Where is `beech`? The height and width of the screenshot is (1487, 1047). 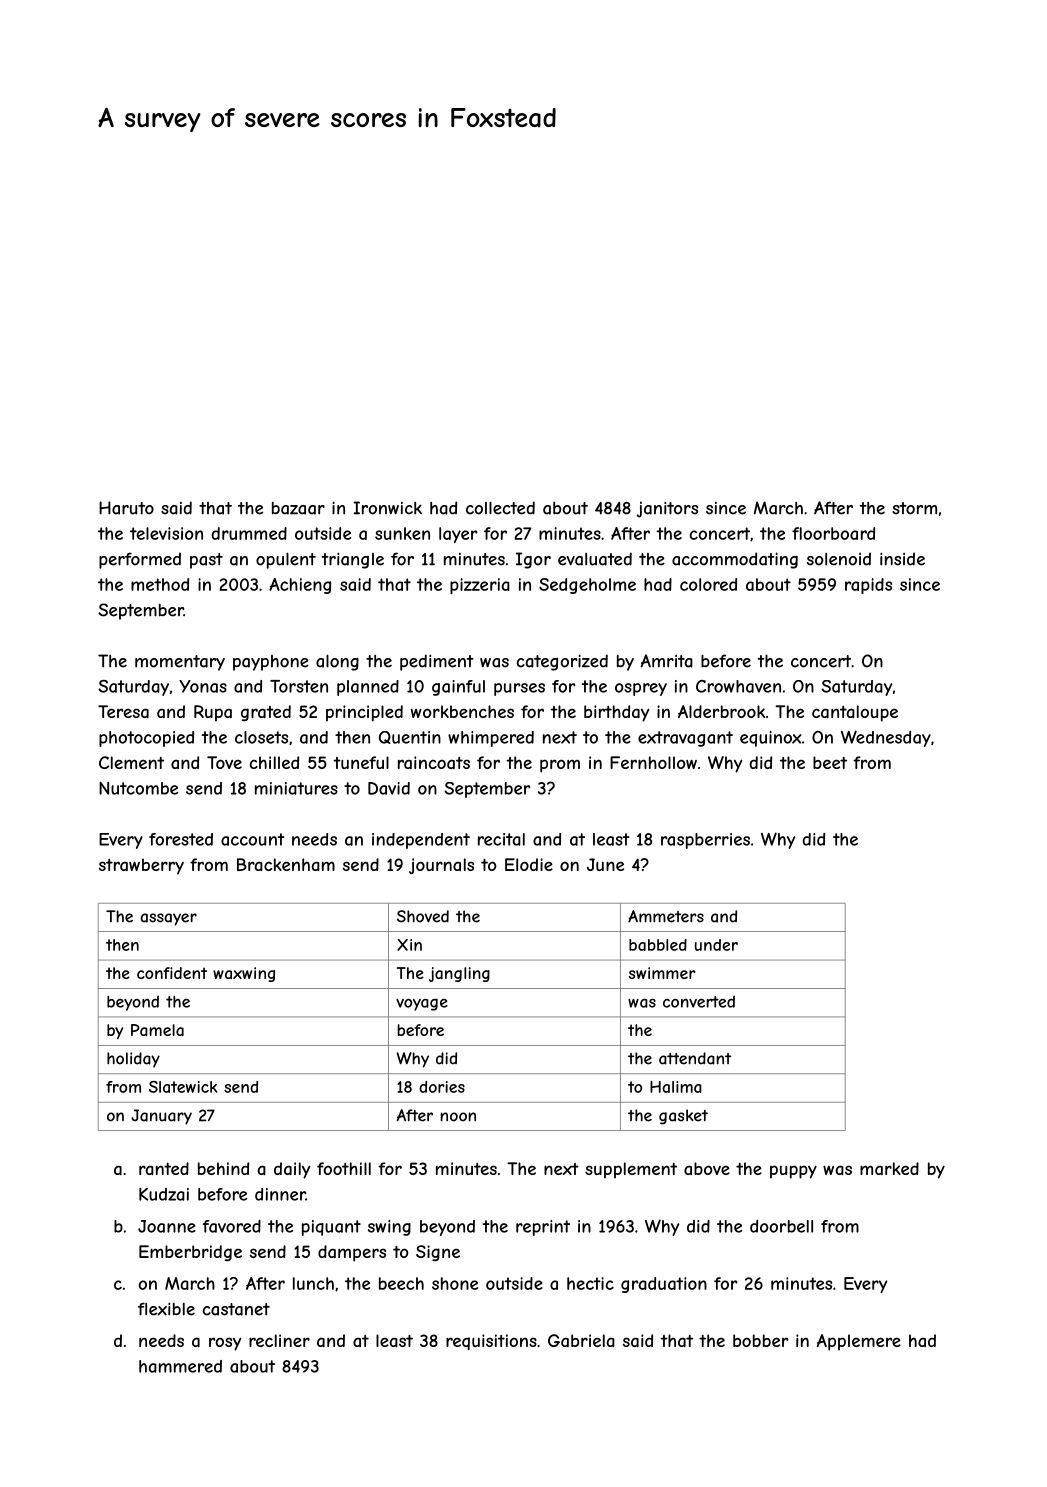 beech is located at coordinates (401, 1283).
